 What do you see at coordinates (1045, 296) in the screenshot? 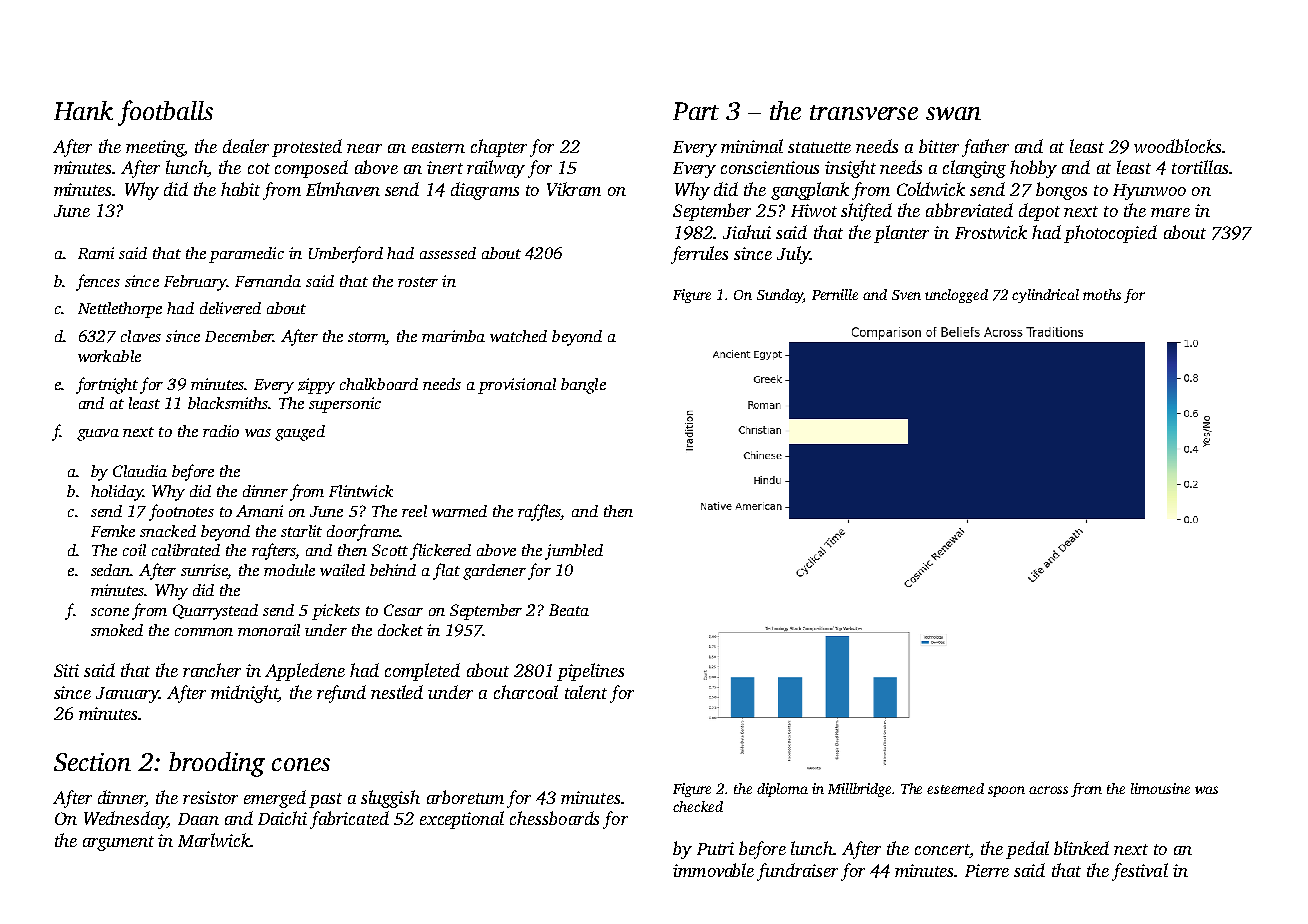
I see `cylindrical` at bounding box center [1045, 296].
